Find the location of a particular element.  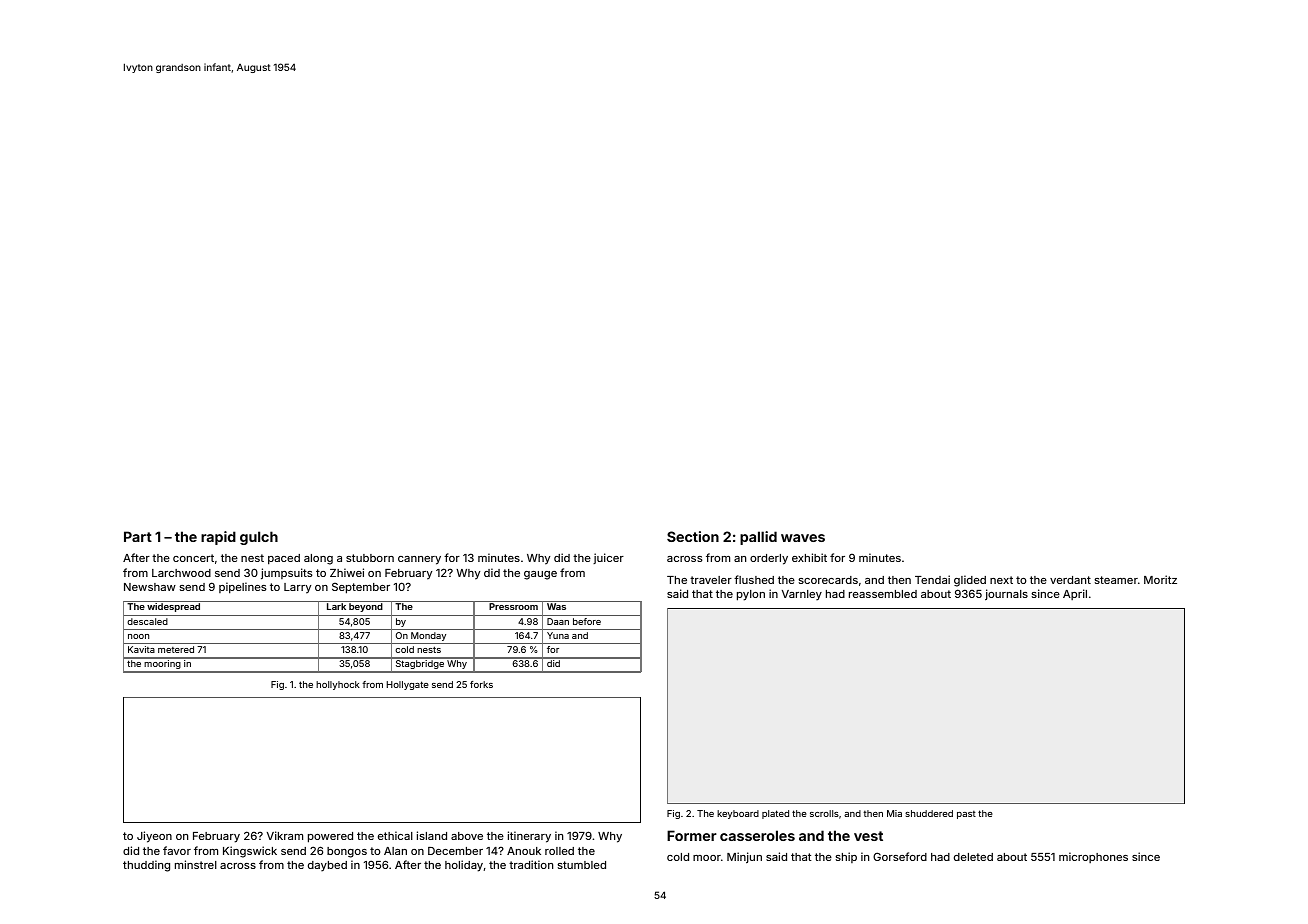

keyboard is located at coordinates (738, 814).
